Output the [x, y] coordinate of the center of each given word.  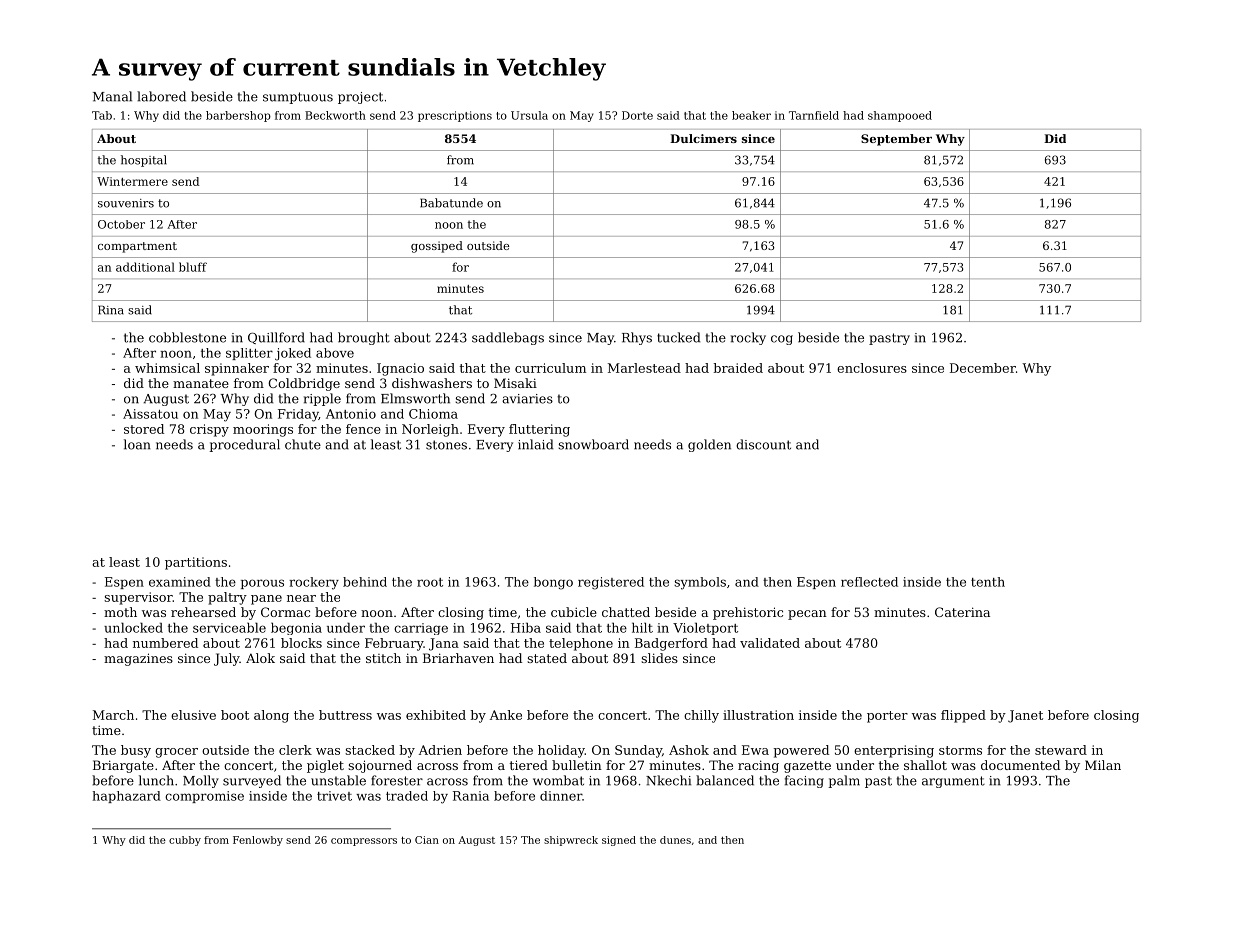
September [896, 140]
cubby [185, 841]
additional [145, 267]
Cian [427, 840]
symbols [700, 583]
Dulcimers [703, 138]
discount [763, 444]
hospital [144, 161]
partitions [196, 563]
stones [446, 445]
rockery [314, 583]
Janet [1025, 716]
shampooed [900, 116]
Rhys [637, 338]
